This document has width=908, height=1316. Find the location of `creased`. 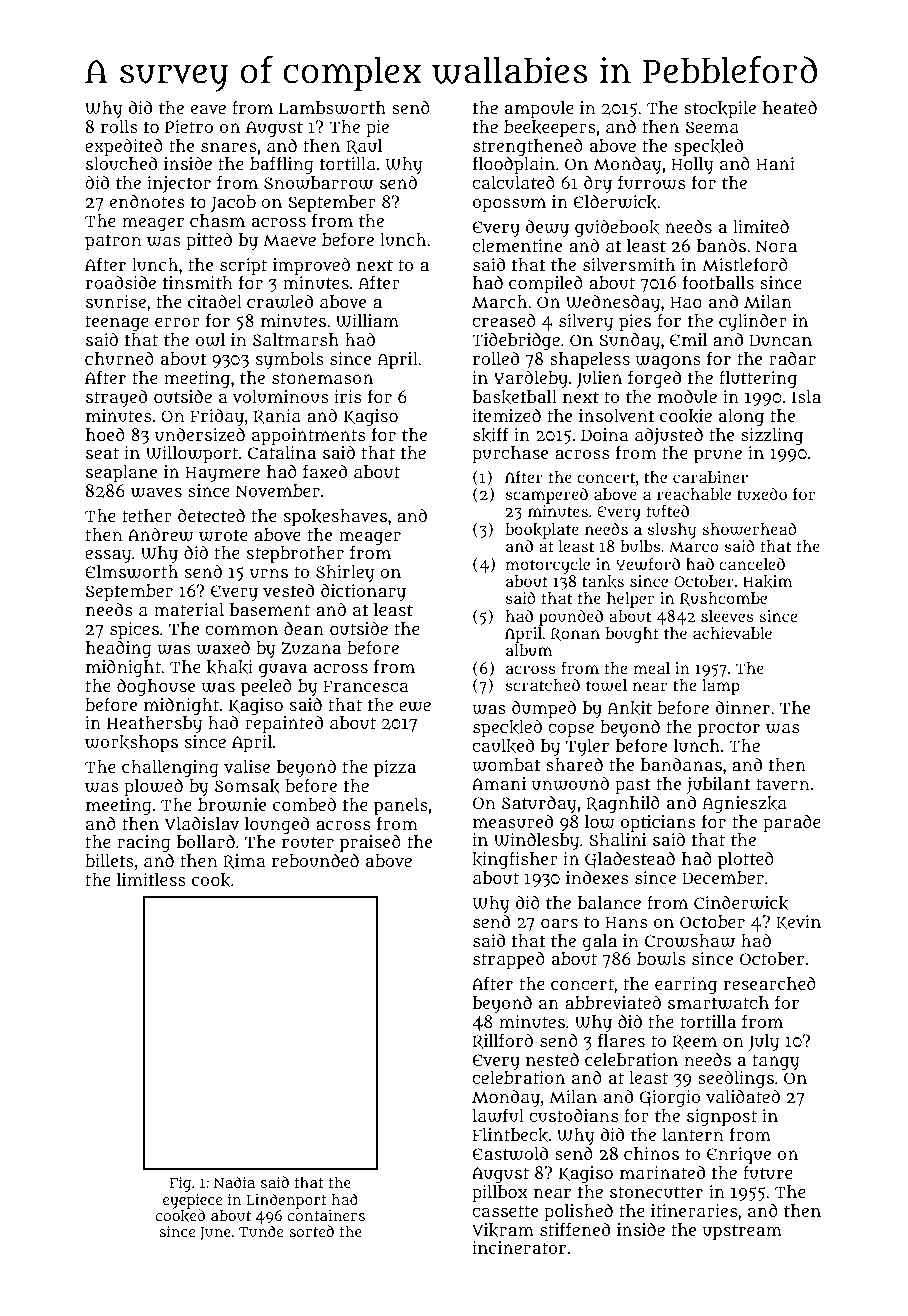

creased is located at coordinates (504, 320).
